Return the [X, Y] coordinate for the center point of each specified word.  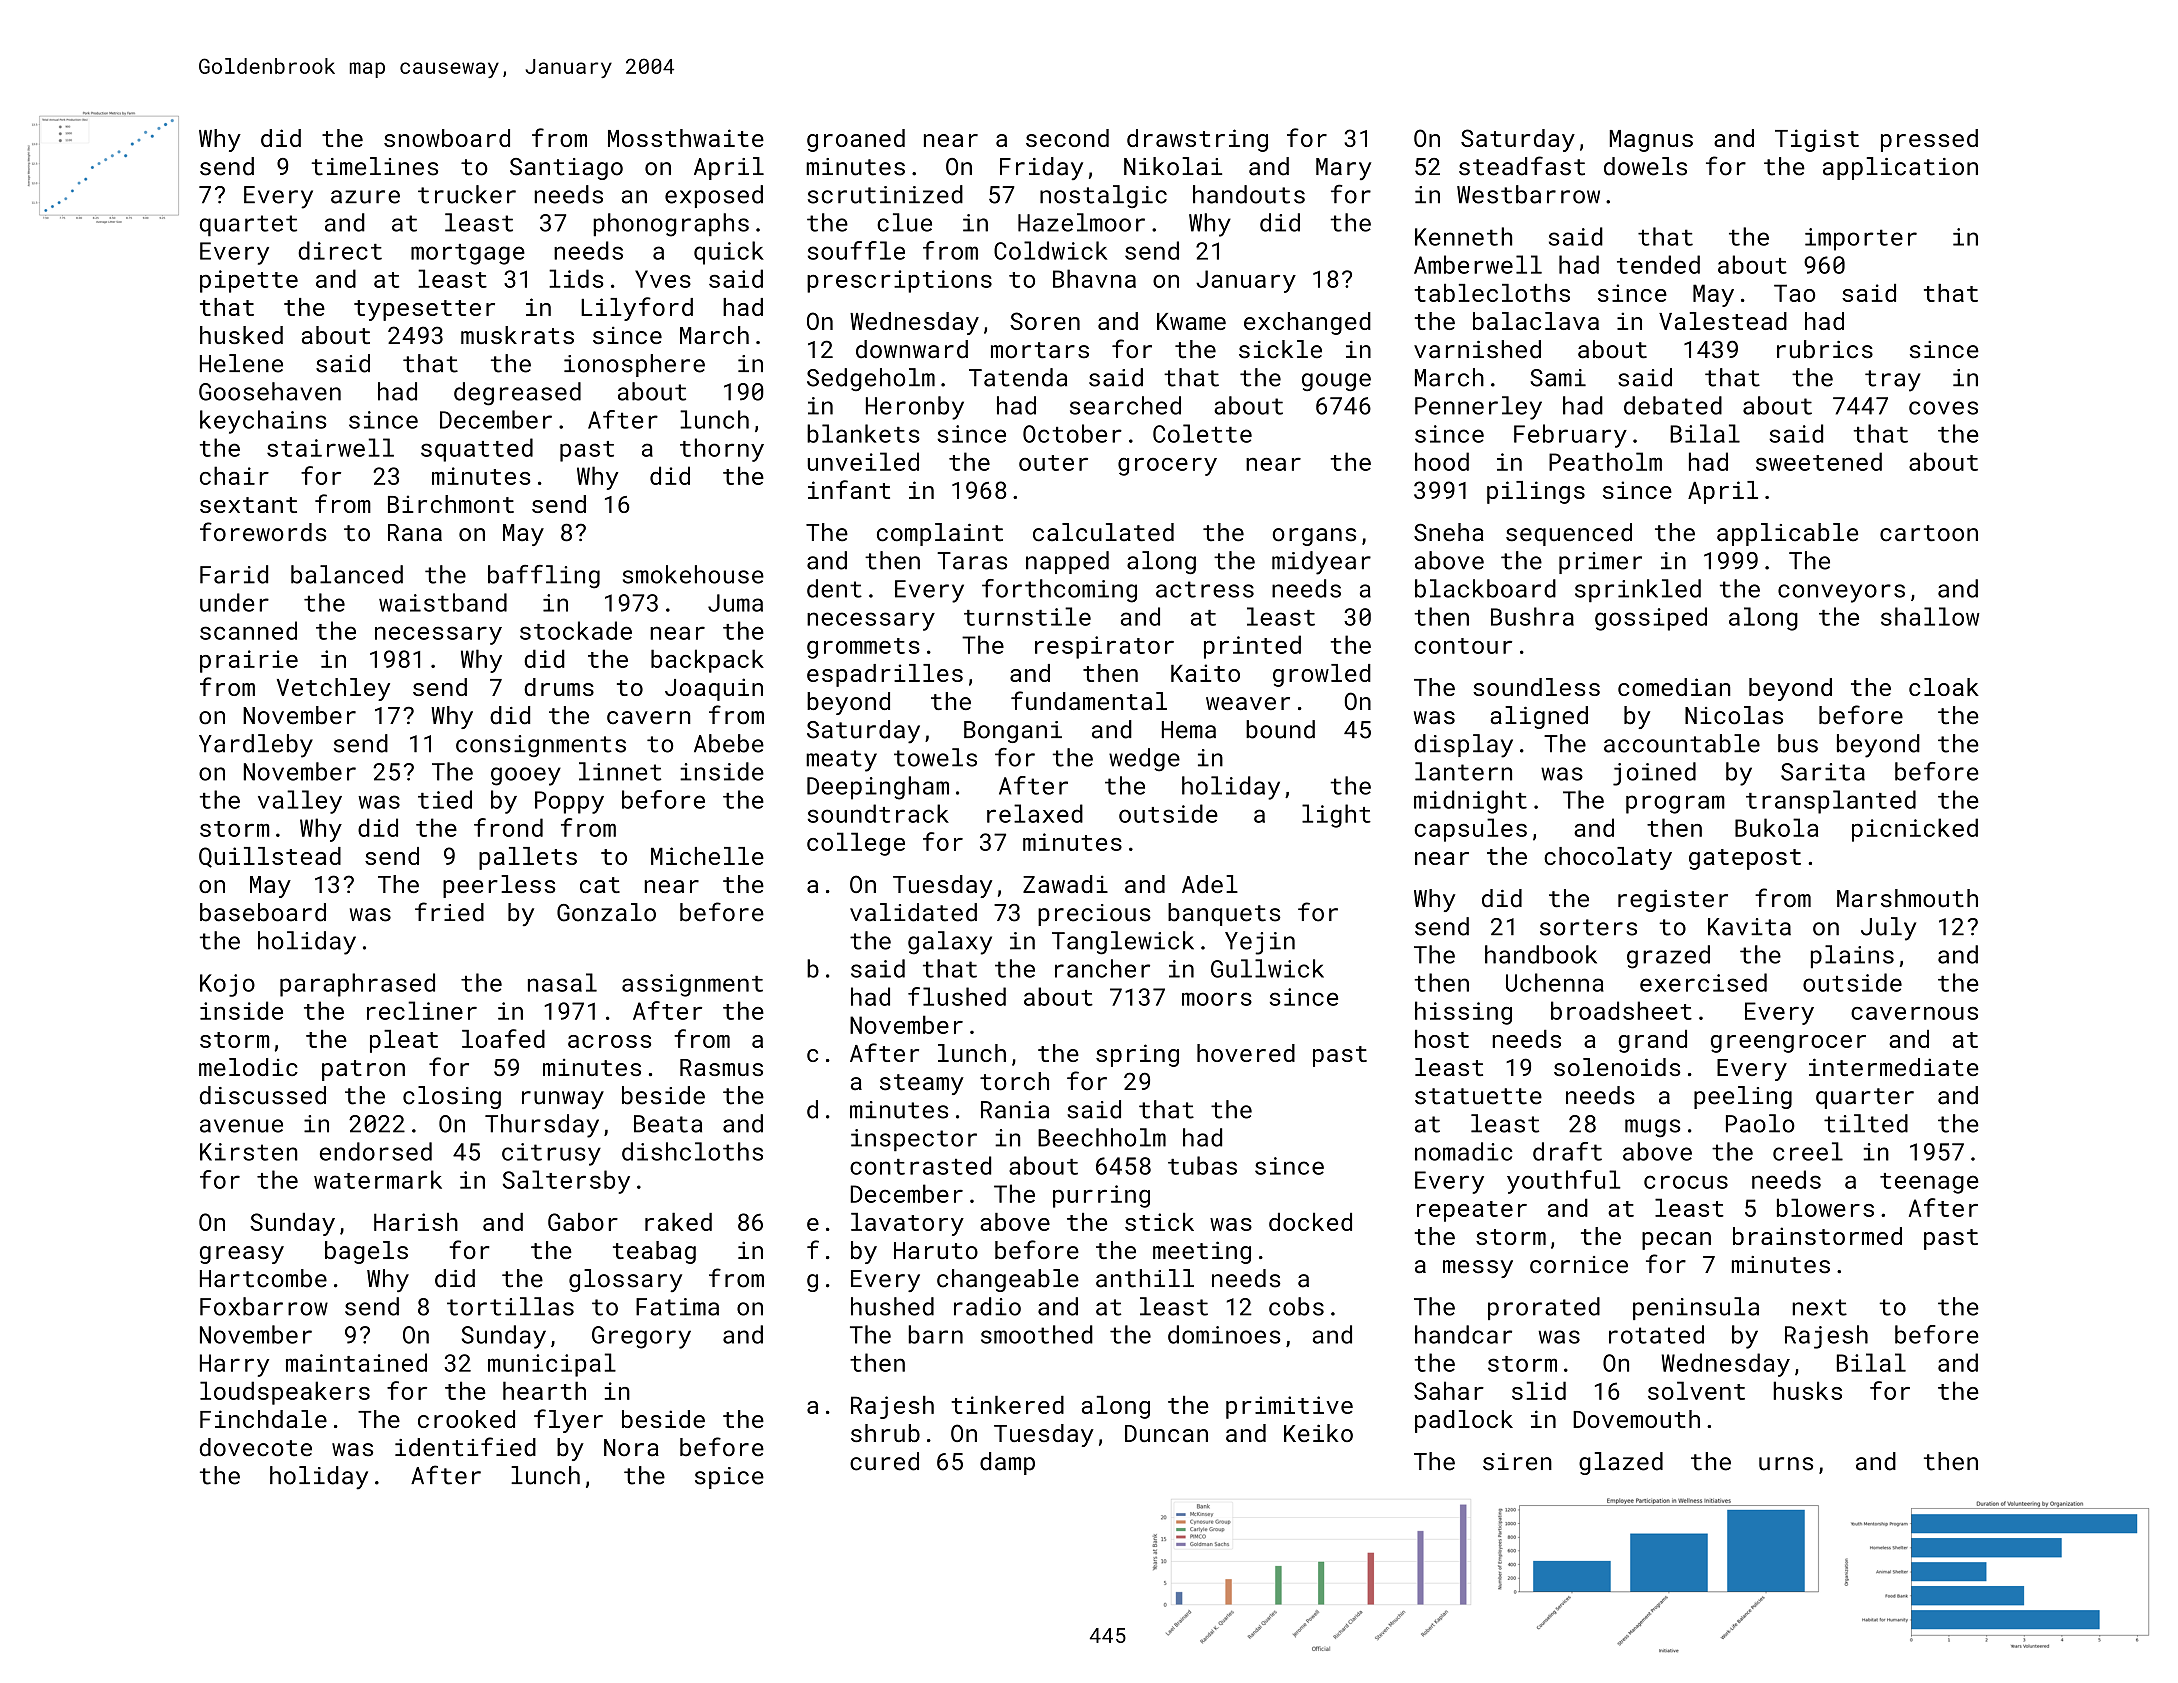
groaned [856, 140]
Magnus [1651, 141]
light [1336, 816]
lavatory [907, 1224]
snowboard [447, 138]
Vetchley [333, 689]
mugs [1653, 1128]
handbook [1541, 954]
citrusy [551, 1154]
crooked [466, 1419]
